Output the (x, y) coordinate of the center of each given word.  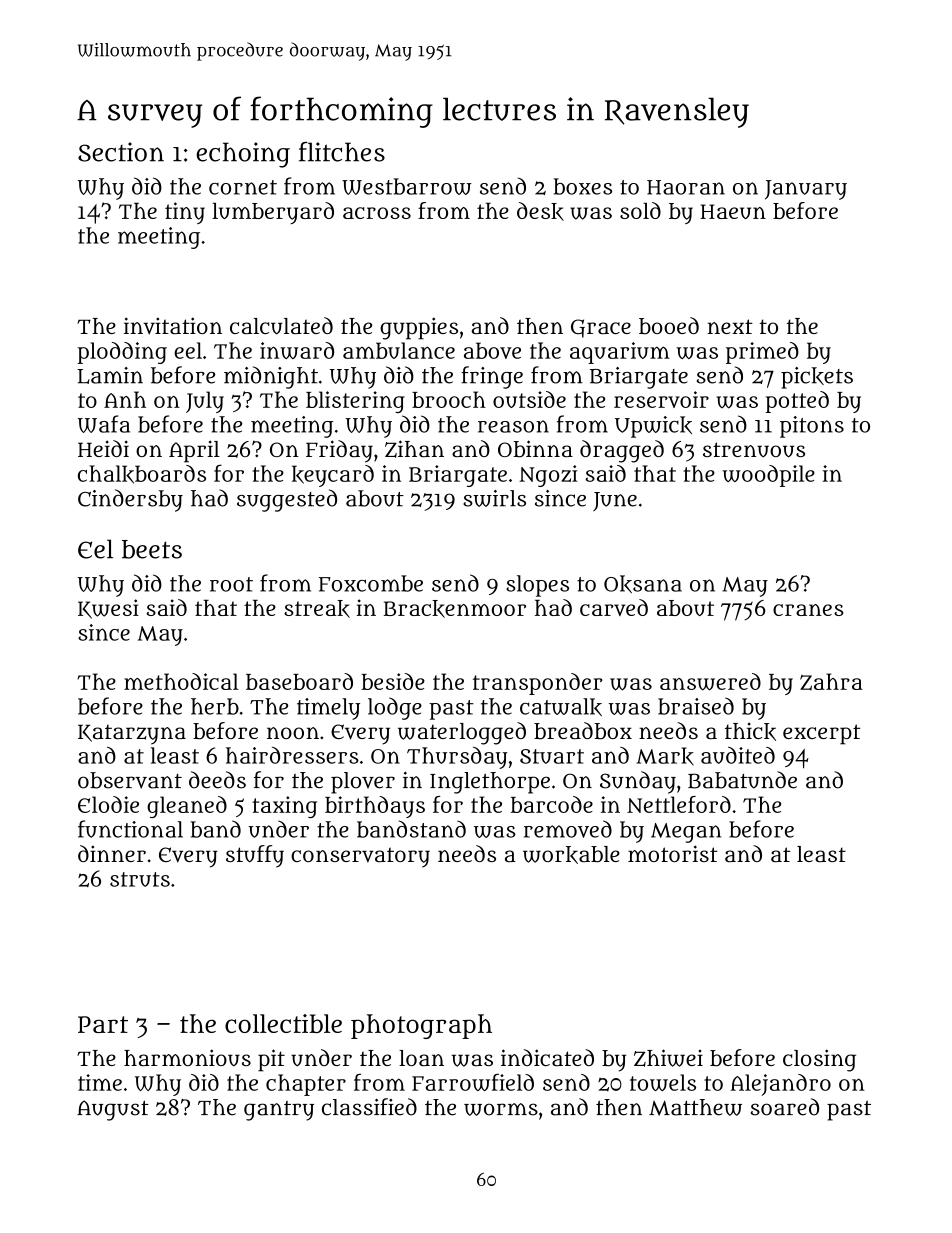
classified (369, 1107)
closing (819, 1060)
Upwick (653, 427)
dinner (112, 853)
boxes (583, 186)
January (806, 190)
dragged (622, 451)
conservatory (360, 857)
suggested (287, 500)
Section (121, 152)
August (113, 1110)
